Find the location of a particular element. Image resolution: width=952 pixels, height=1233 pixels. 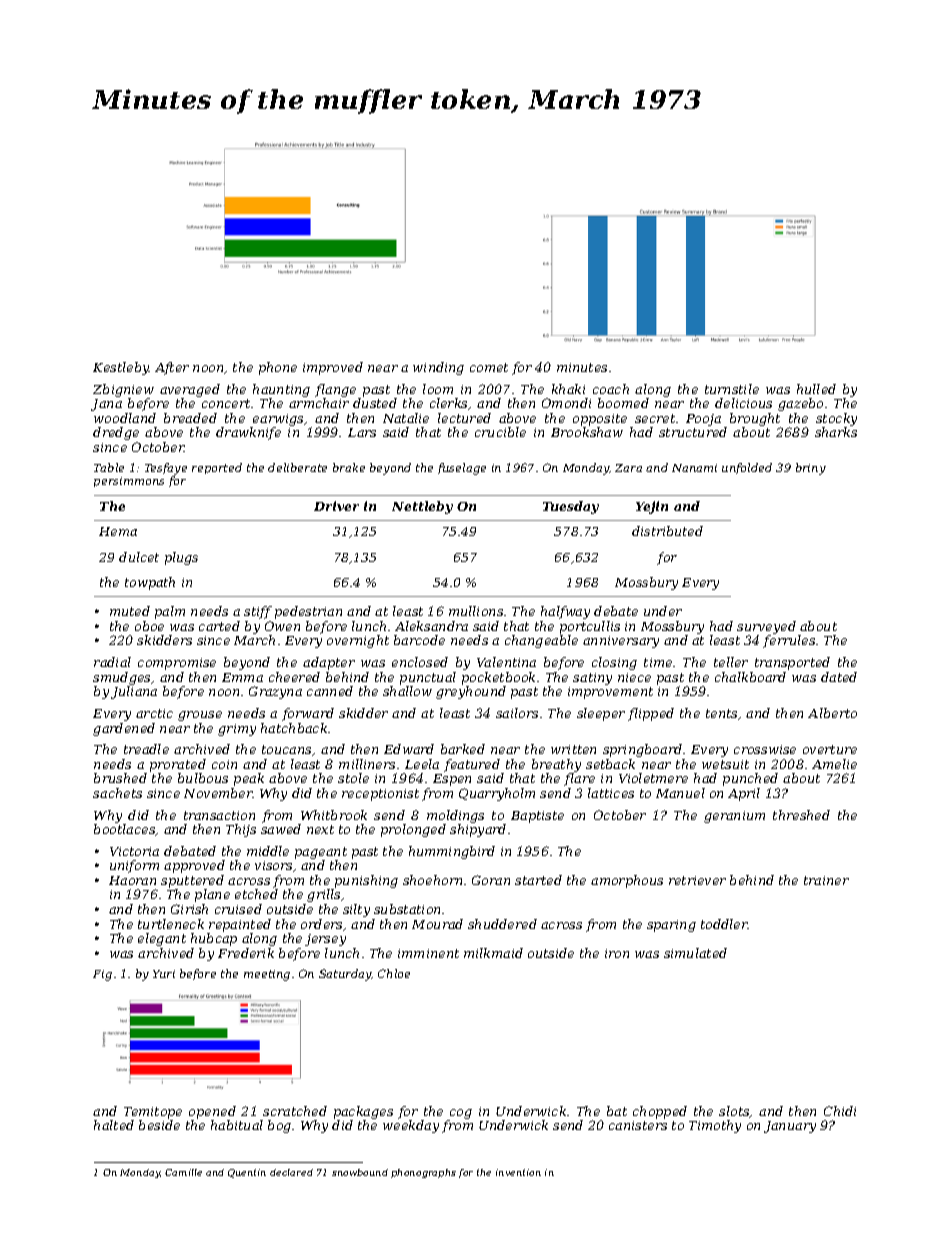

turnstile is located at coordinates (732, 389).
